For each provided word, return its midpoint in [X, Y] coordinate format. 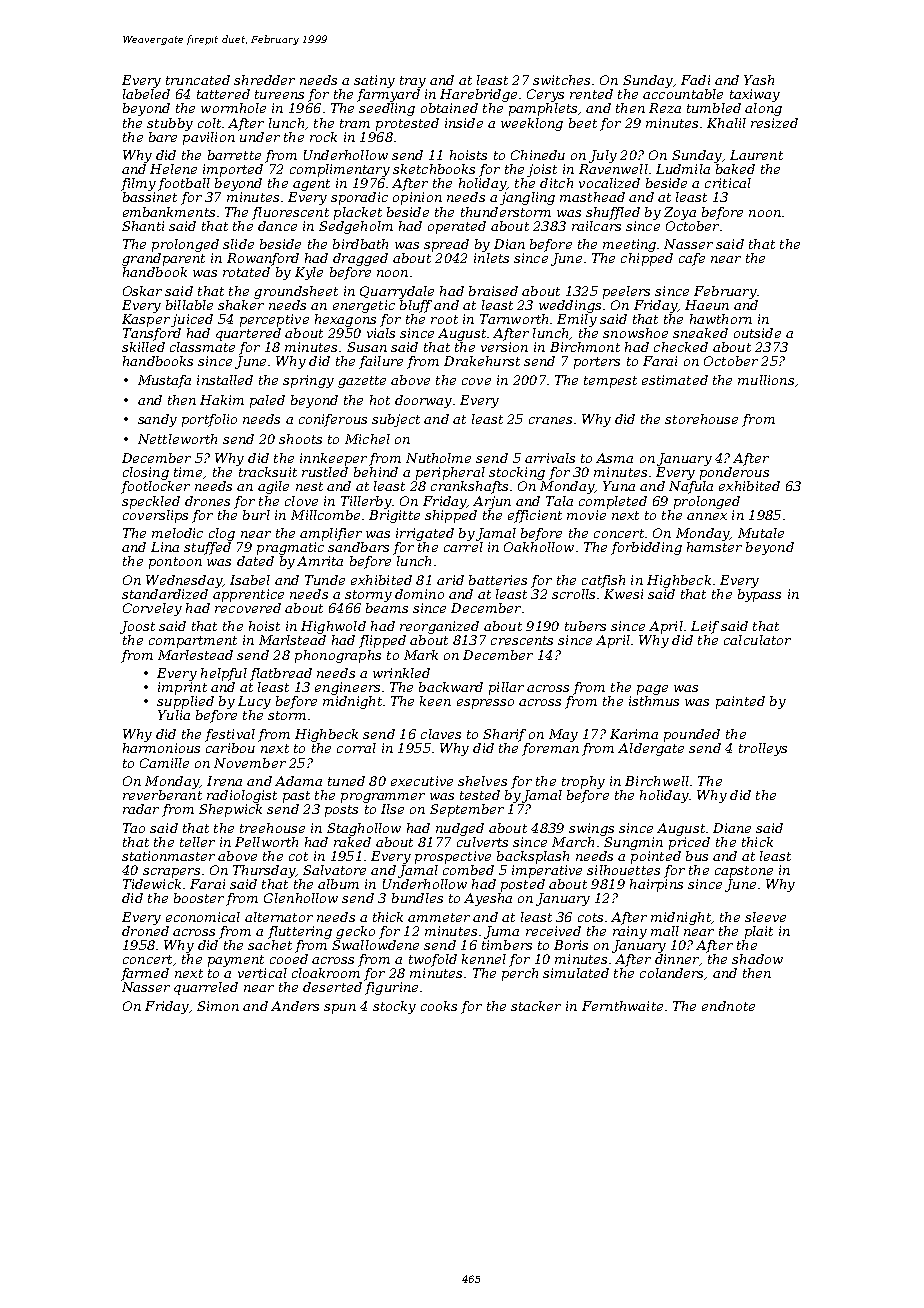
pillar [506, 688]
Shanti [143, 226]
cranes [550, 420]
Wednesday [184, 581]
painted [740, 702]
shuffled [613, 213]
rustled [325, 472]
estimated [675, 380]
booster [199, 898]
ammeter [439, 917]
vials [381, 333]
